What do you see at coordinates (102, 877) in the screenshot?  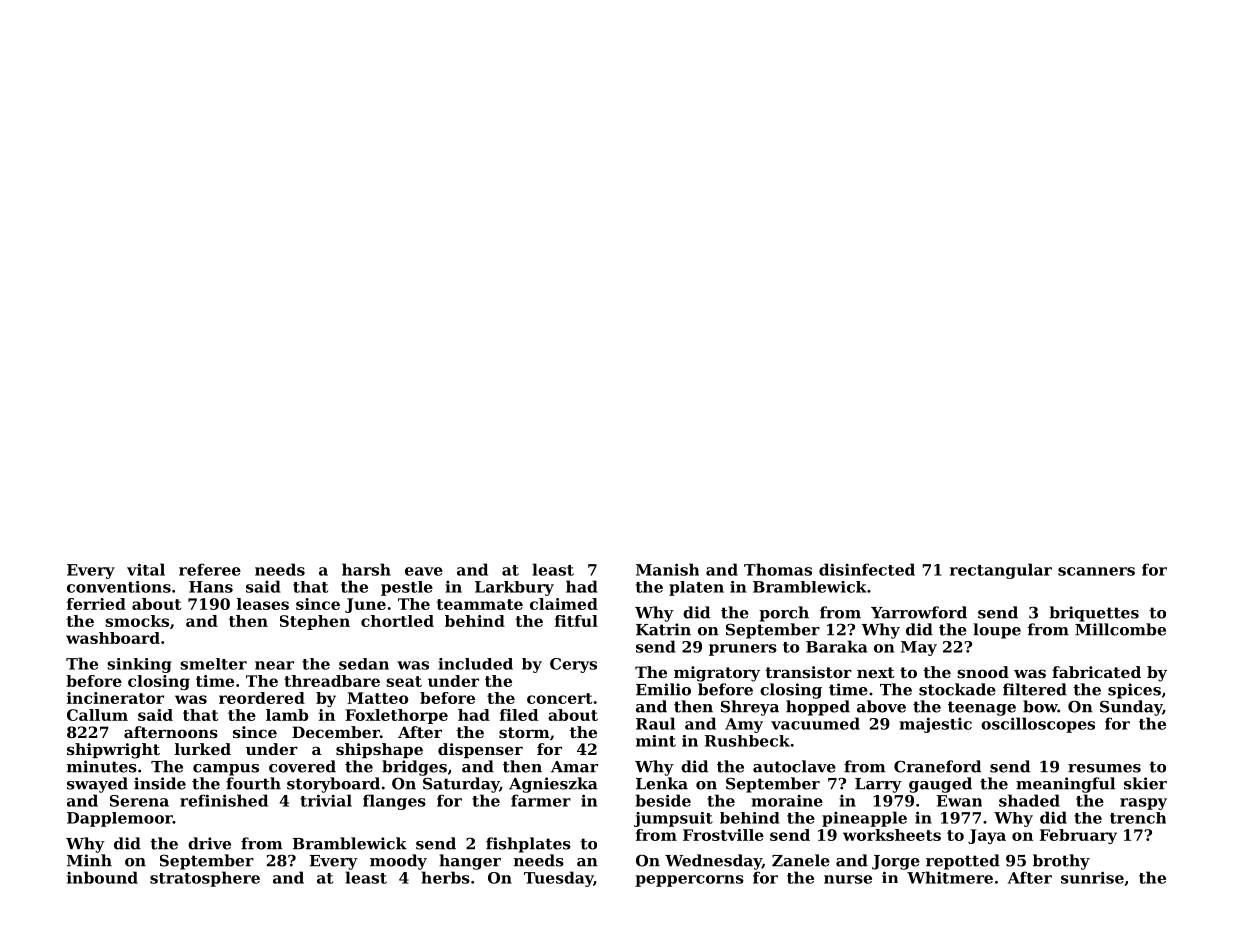 I see `inbound` at bounding box center [102, 877].
